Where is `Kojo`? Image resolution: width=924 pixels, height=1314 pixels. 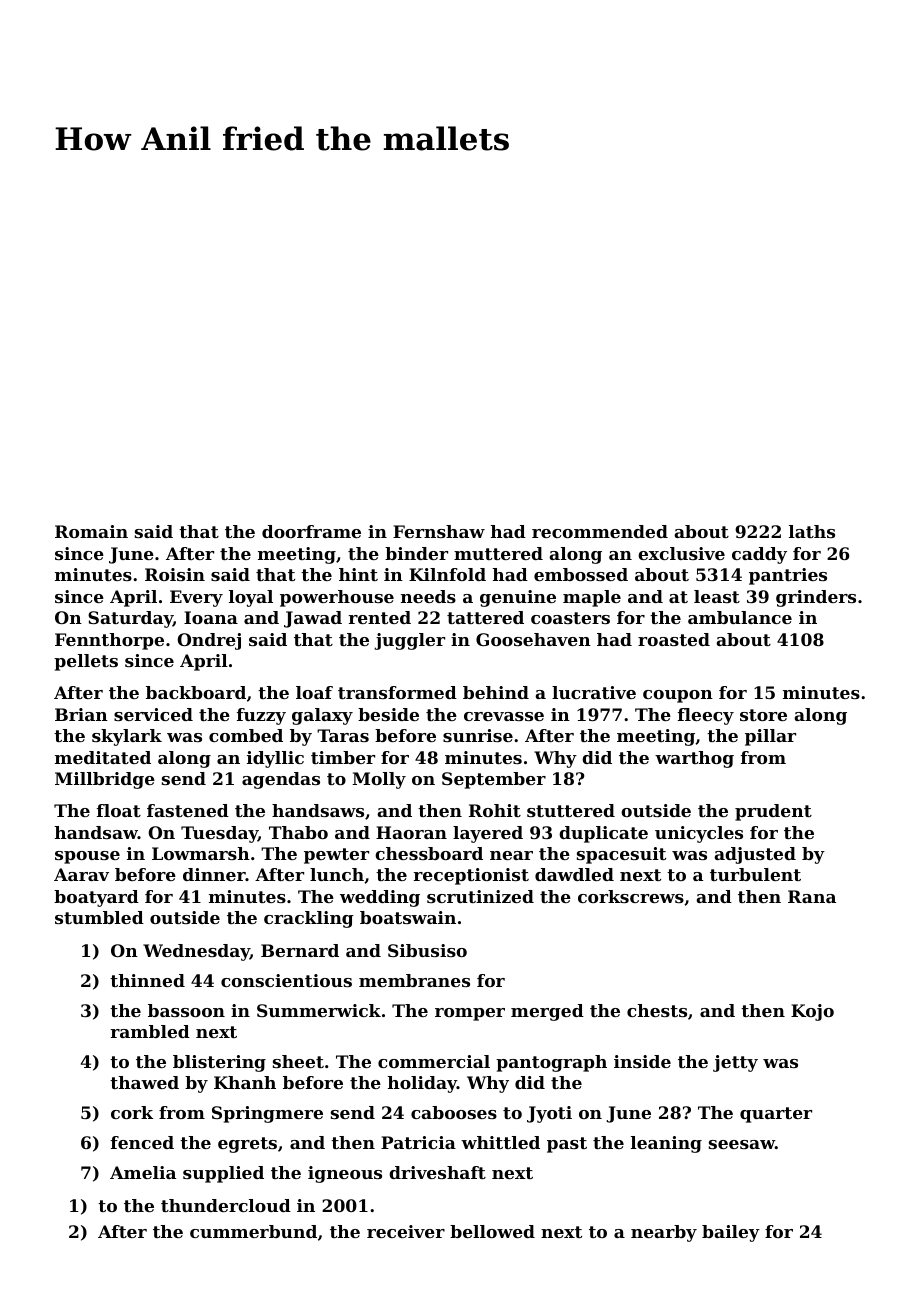
Kojo is located at coordinates (812, 1012).
